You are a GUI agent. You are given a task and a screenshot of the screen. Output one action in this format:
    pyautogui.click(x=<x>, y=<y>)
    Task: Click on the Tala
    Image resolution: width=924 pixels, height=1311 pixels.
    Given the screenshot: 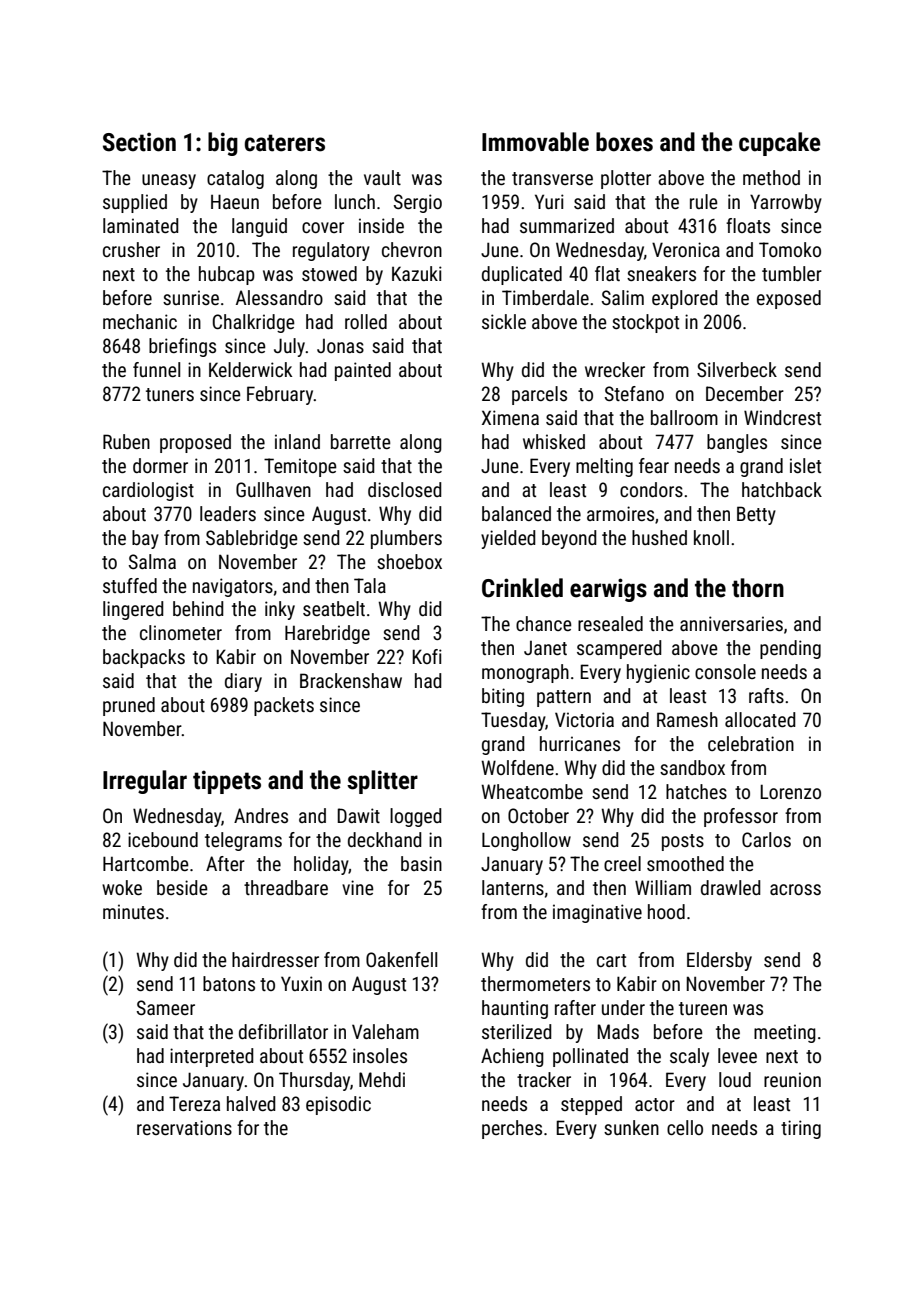 What is the action you would take?
    pyautogui.click(x=370, y=585)
